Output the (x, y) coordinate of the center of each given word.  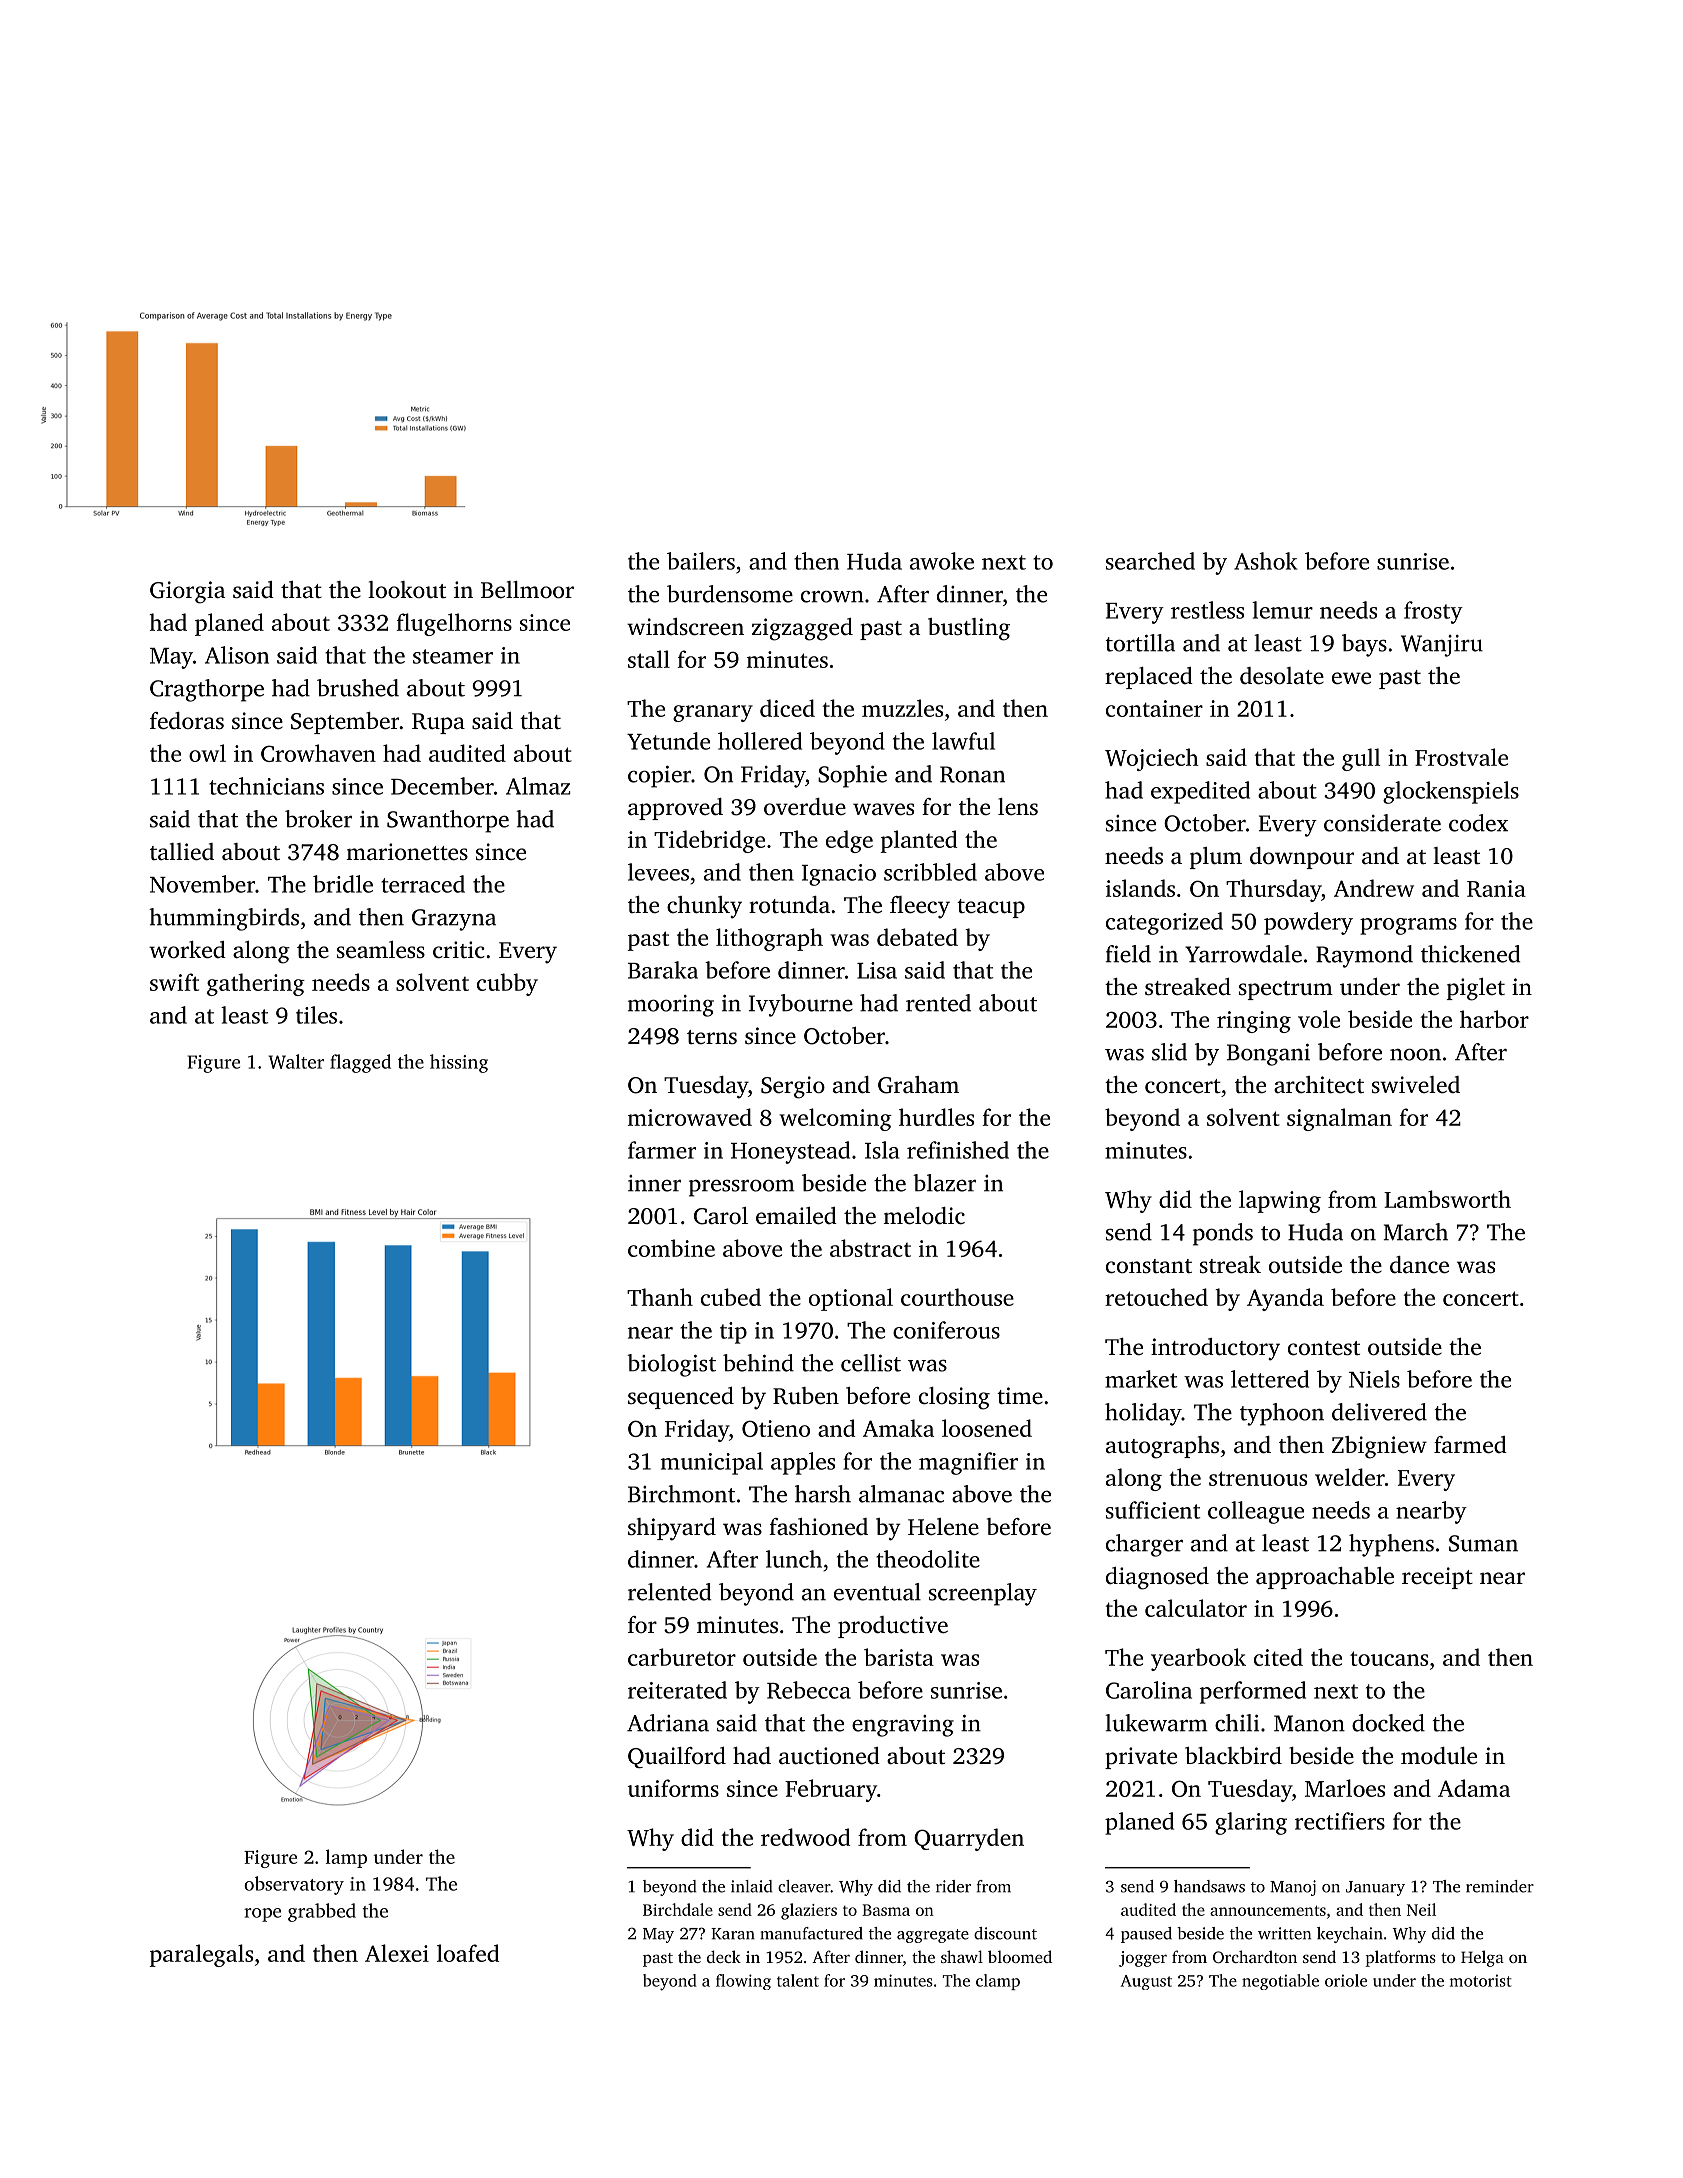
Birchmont (681, 1494)
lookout (407, 589)
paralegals (201, 1955)
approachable (1325, 1578)
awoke (942, 561)
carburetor (682, 1657)
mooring (671, 1006)
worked (187, 950)
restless (1207, 610)
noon (1415, 1054)
